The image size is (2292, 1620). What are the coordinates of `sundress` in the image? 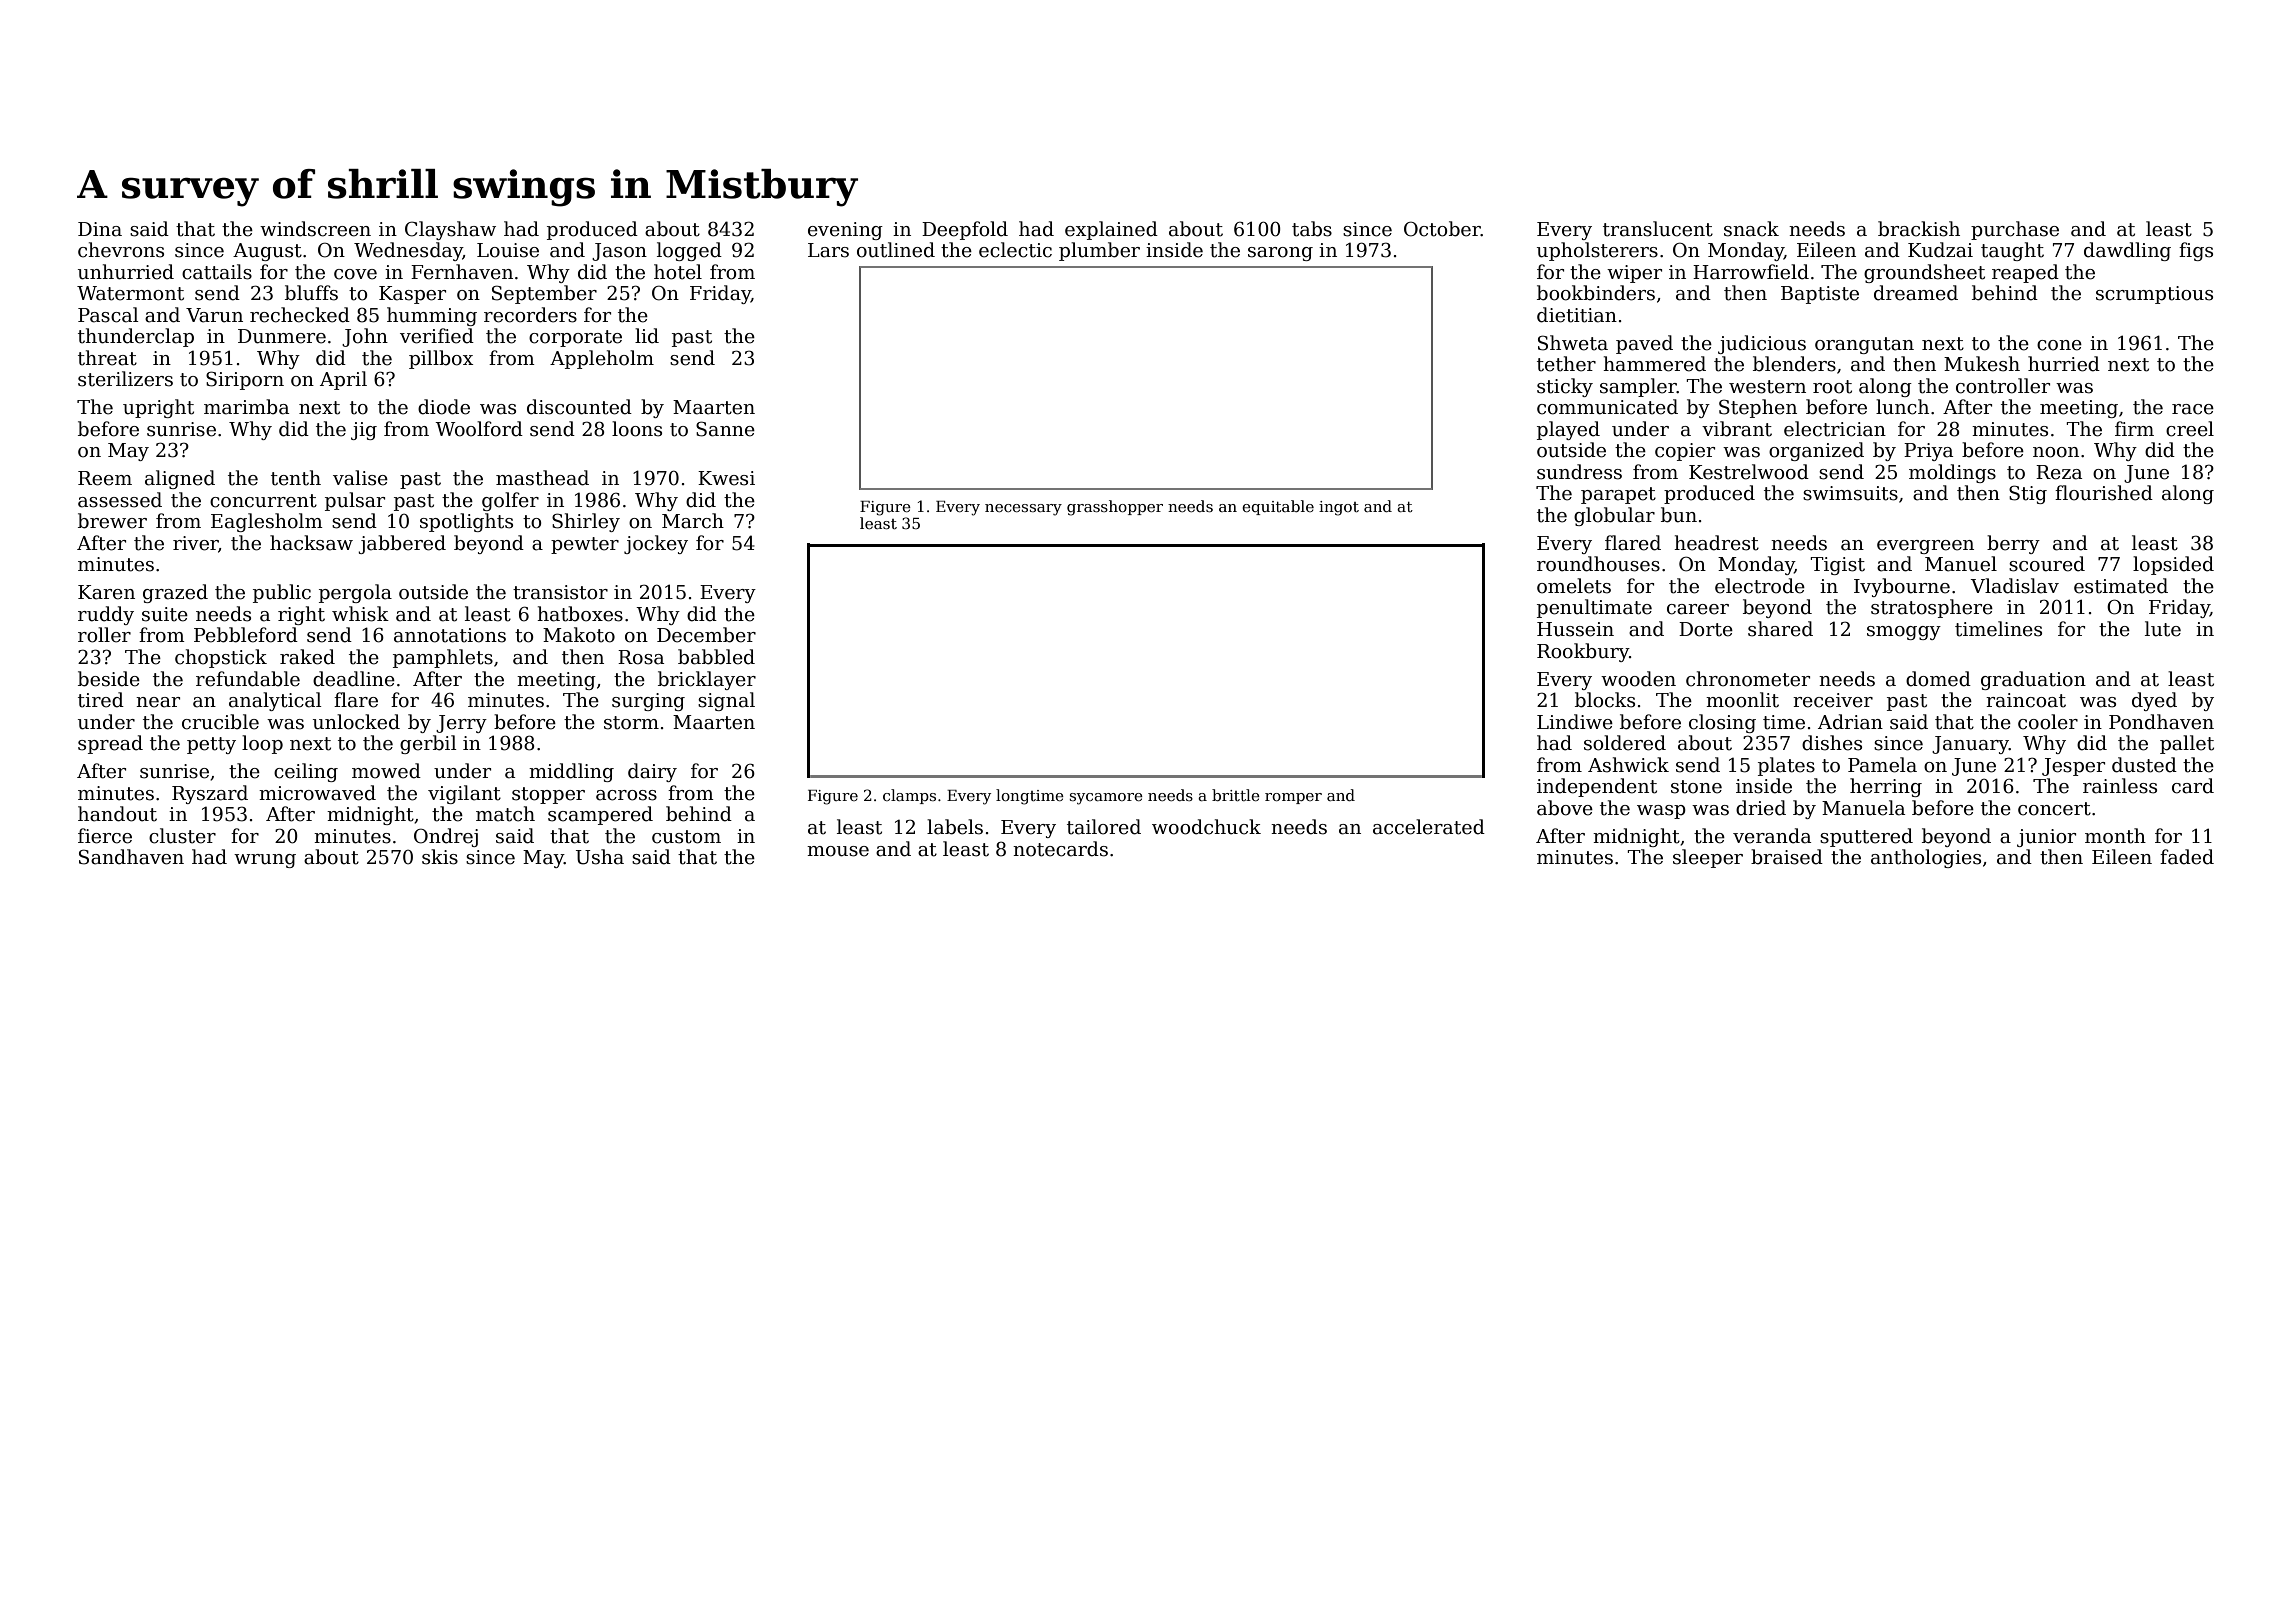 It's located at (1579, 472).
